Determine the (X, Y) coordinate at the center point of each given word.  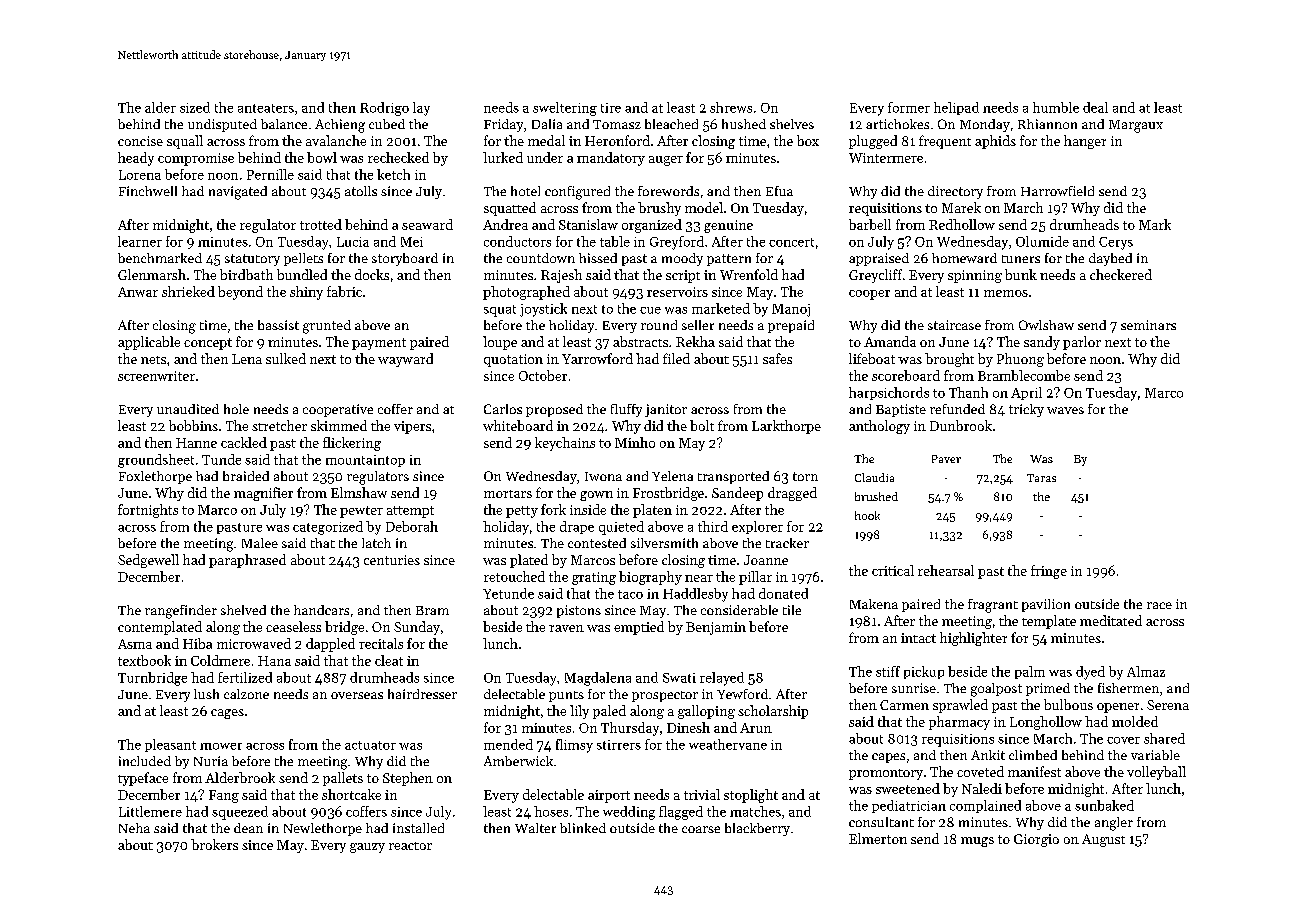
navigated (238, 193)
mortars (508, 494)
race (1159, 605)
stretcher (279, 425)
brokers (214, 844)
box (808, 140)
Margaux (1136, 126)
